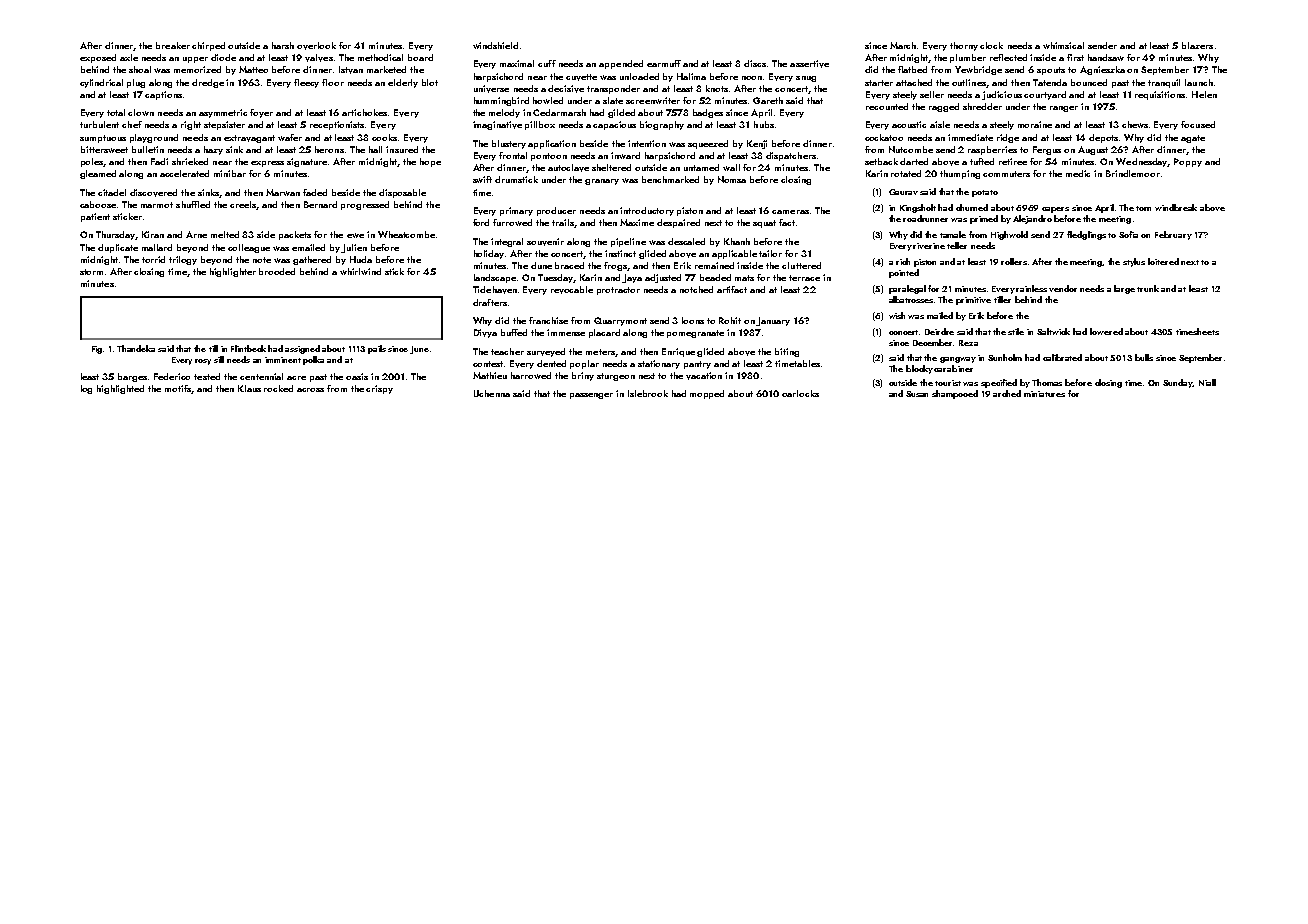  I want to click on paralegal, so click(907, 289).
